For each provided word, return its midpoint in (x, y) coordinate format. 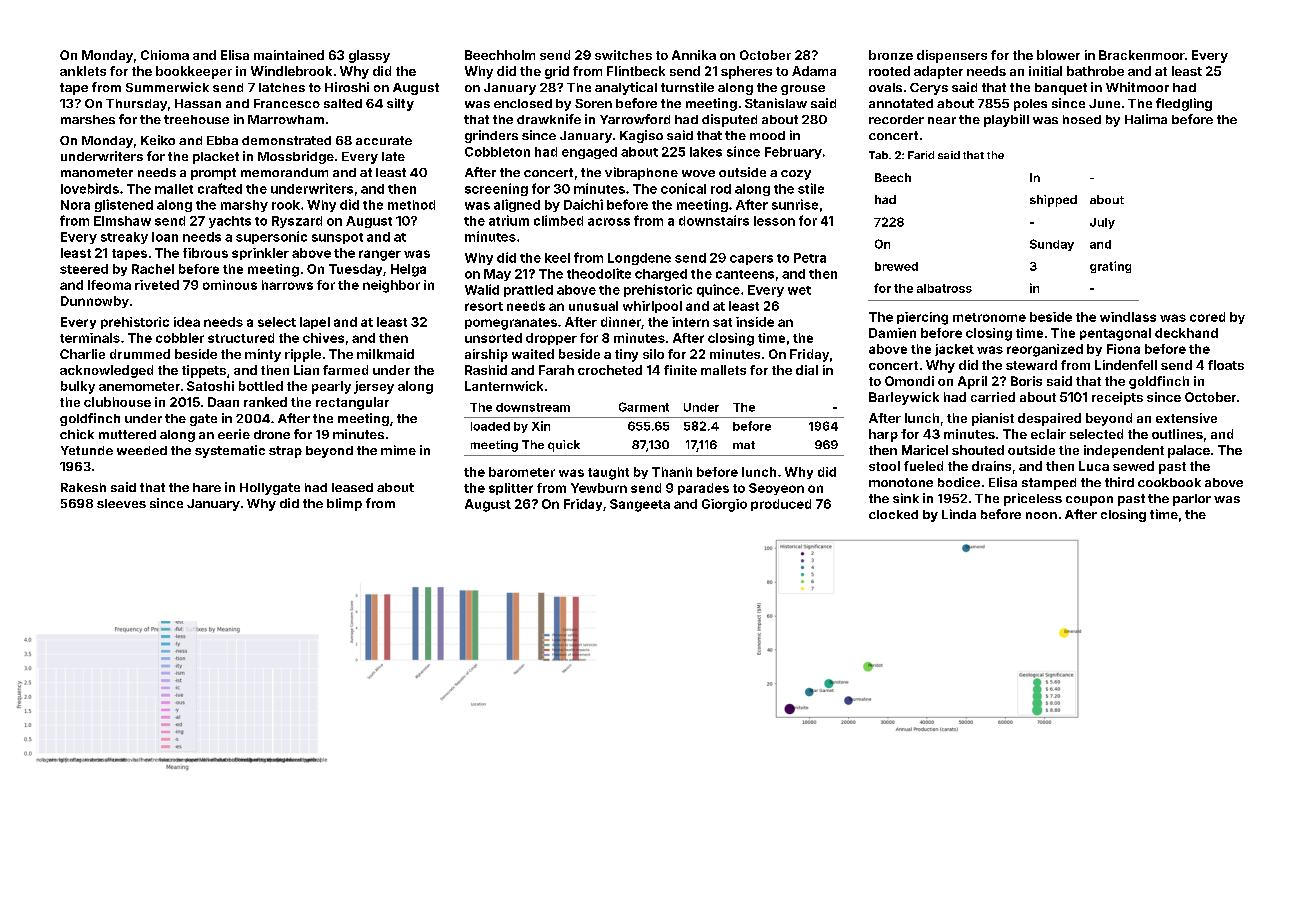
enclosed (523, 103)
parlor (1192, 500)
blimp (344, 504)
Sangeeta (640, 505)
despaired (1049, 419)
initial (1045, 71)
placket (216, 158)
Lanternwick (504, 386)
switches (623, 55)
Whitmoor (1137, 87)
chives (323, 338)
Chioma (165, 55)
